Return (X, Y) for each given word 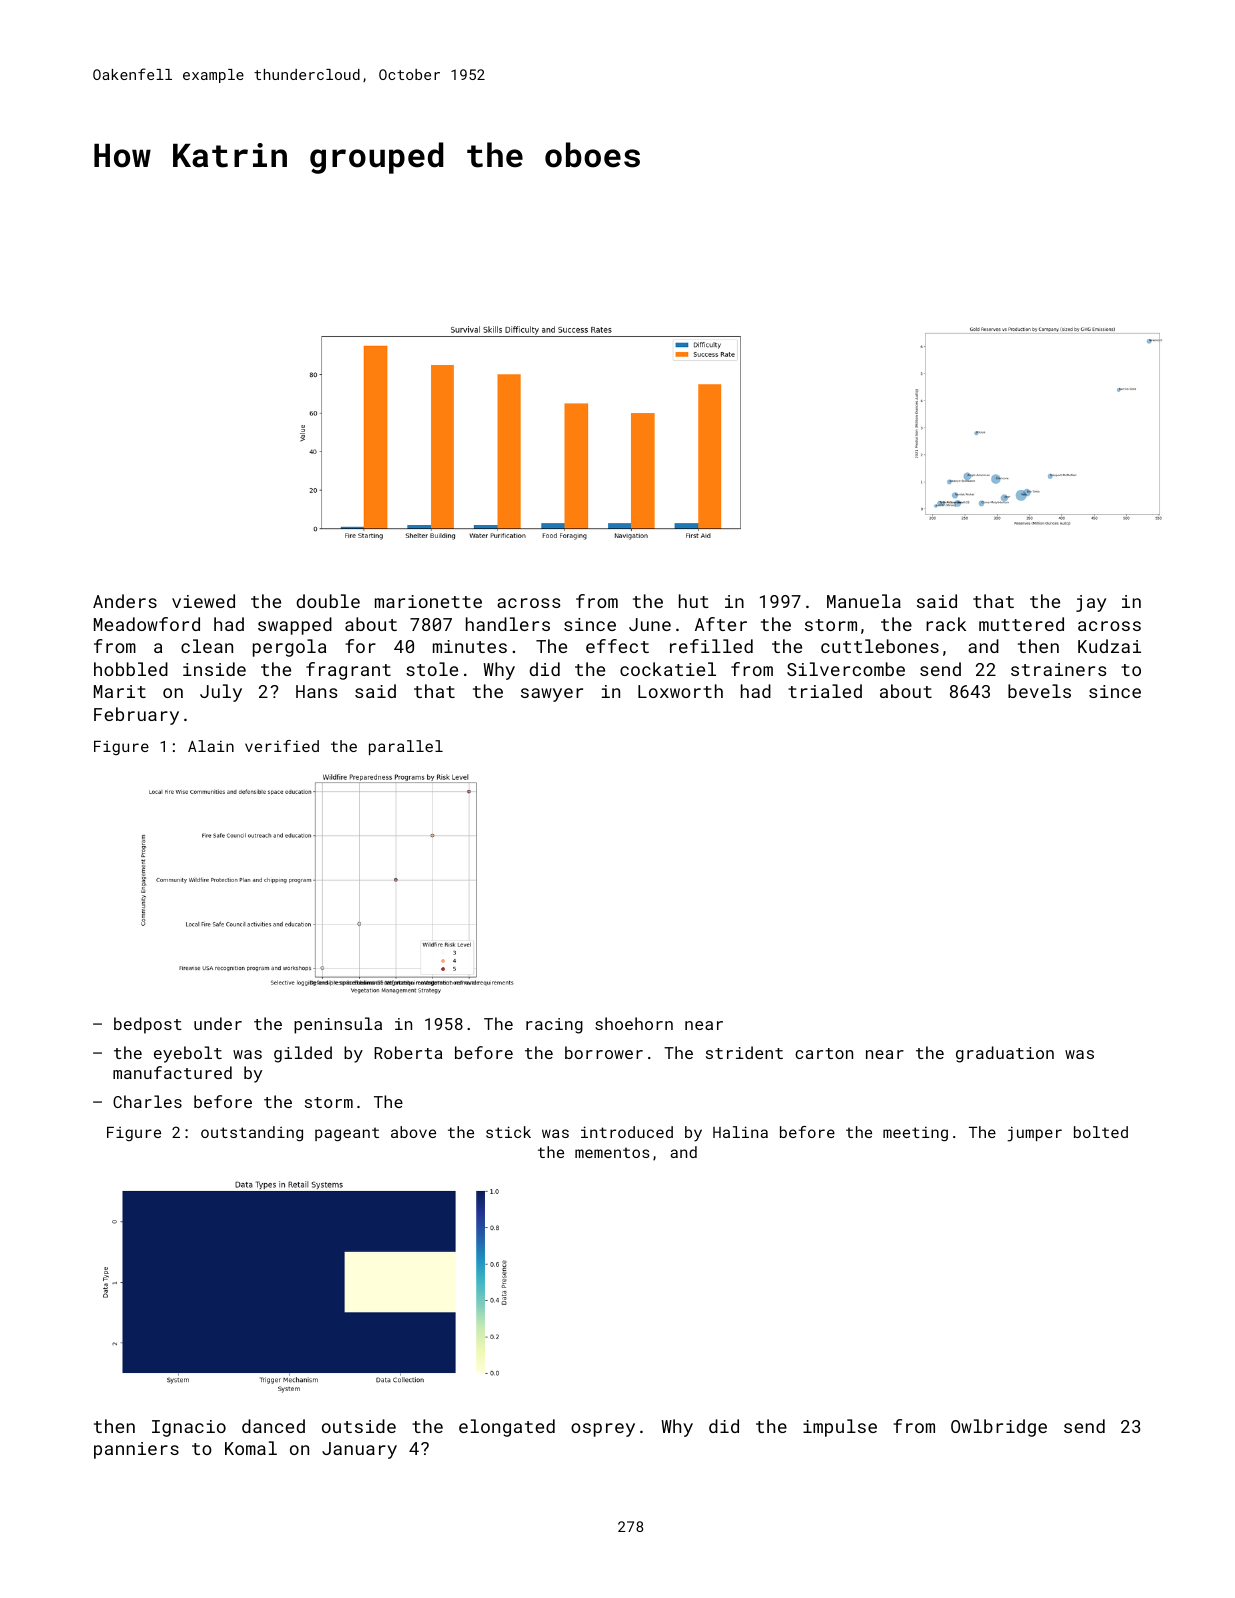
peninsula (338, 1025)
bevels (1039, 691)
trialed (825, 691)
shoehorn (634, 1023)
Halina (740, 1132)
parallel (406, 747)
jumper (1034, 1134)
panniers (136, 1450)
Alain (211, 746)
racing (554, 1026)
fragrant (348, 671)
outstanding (252, 1134)
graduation (1005, 1054)
